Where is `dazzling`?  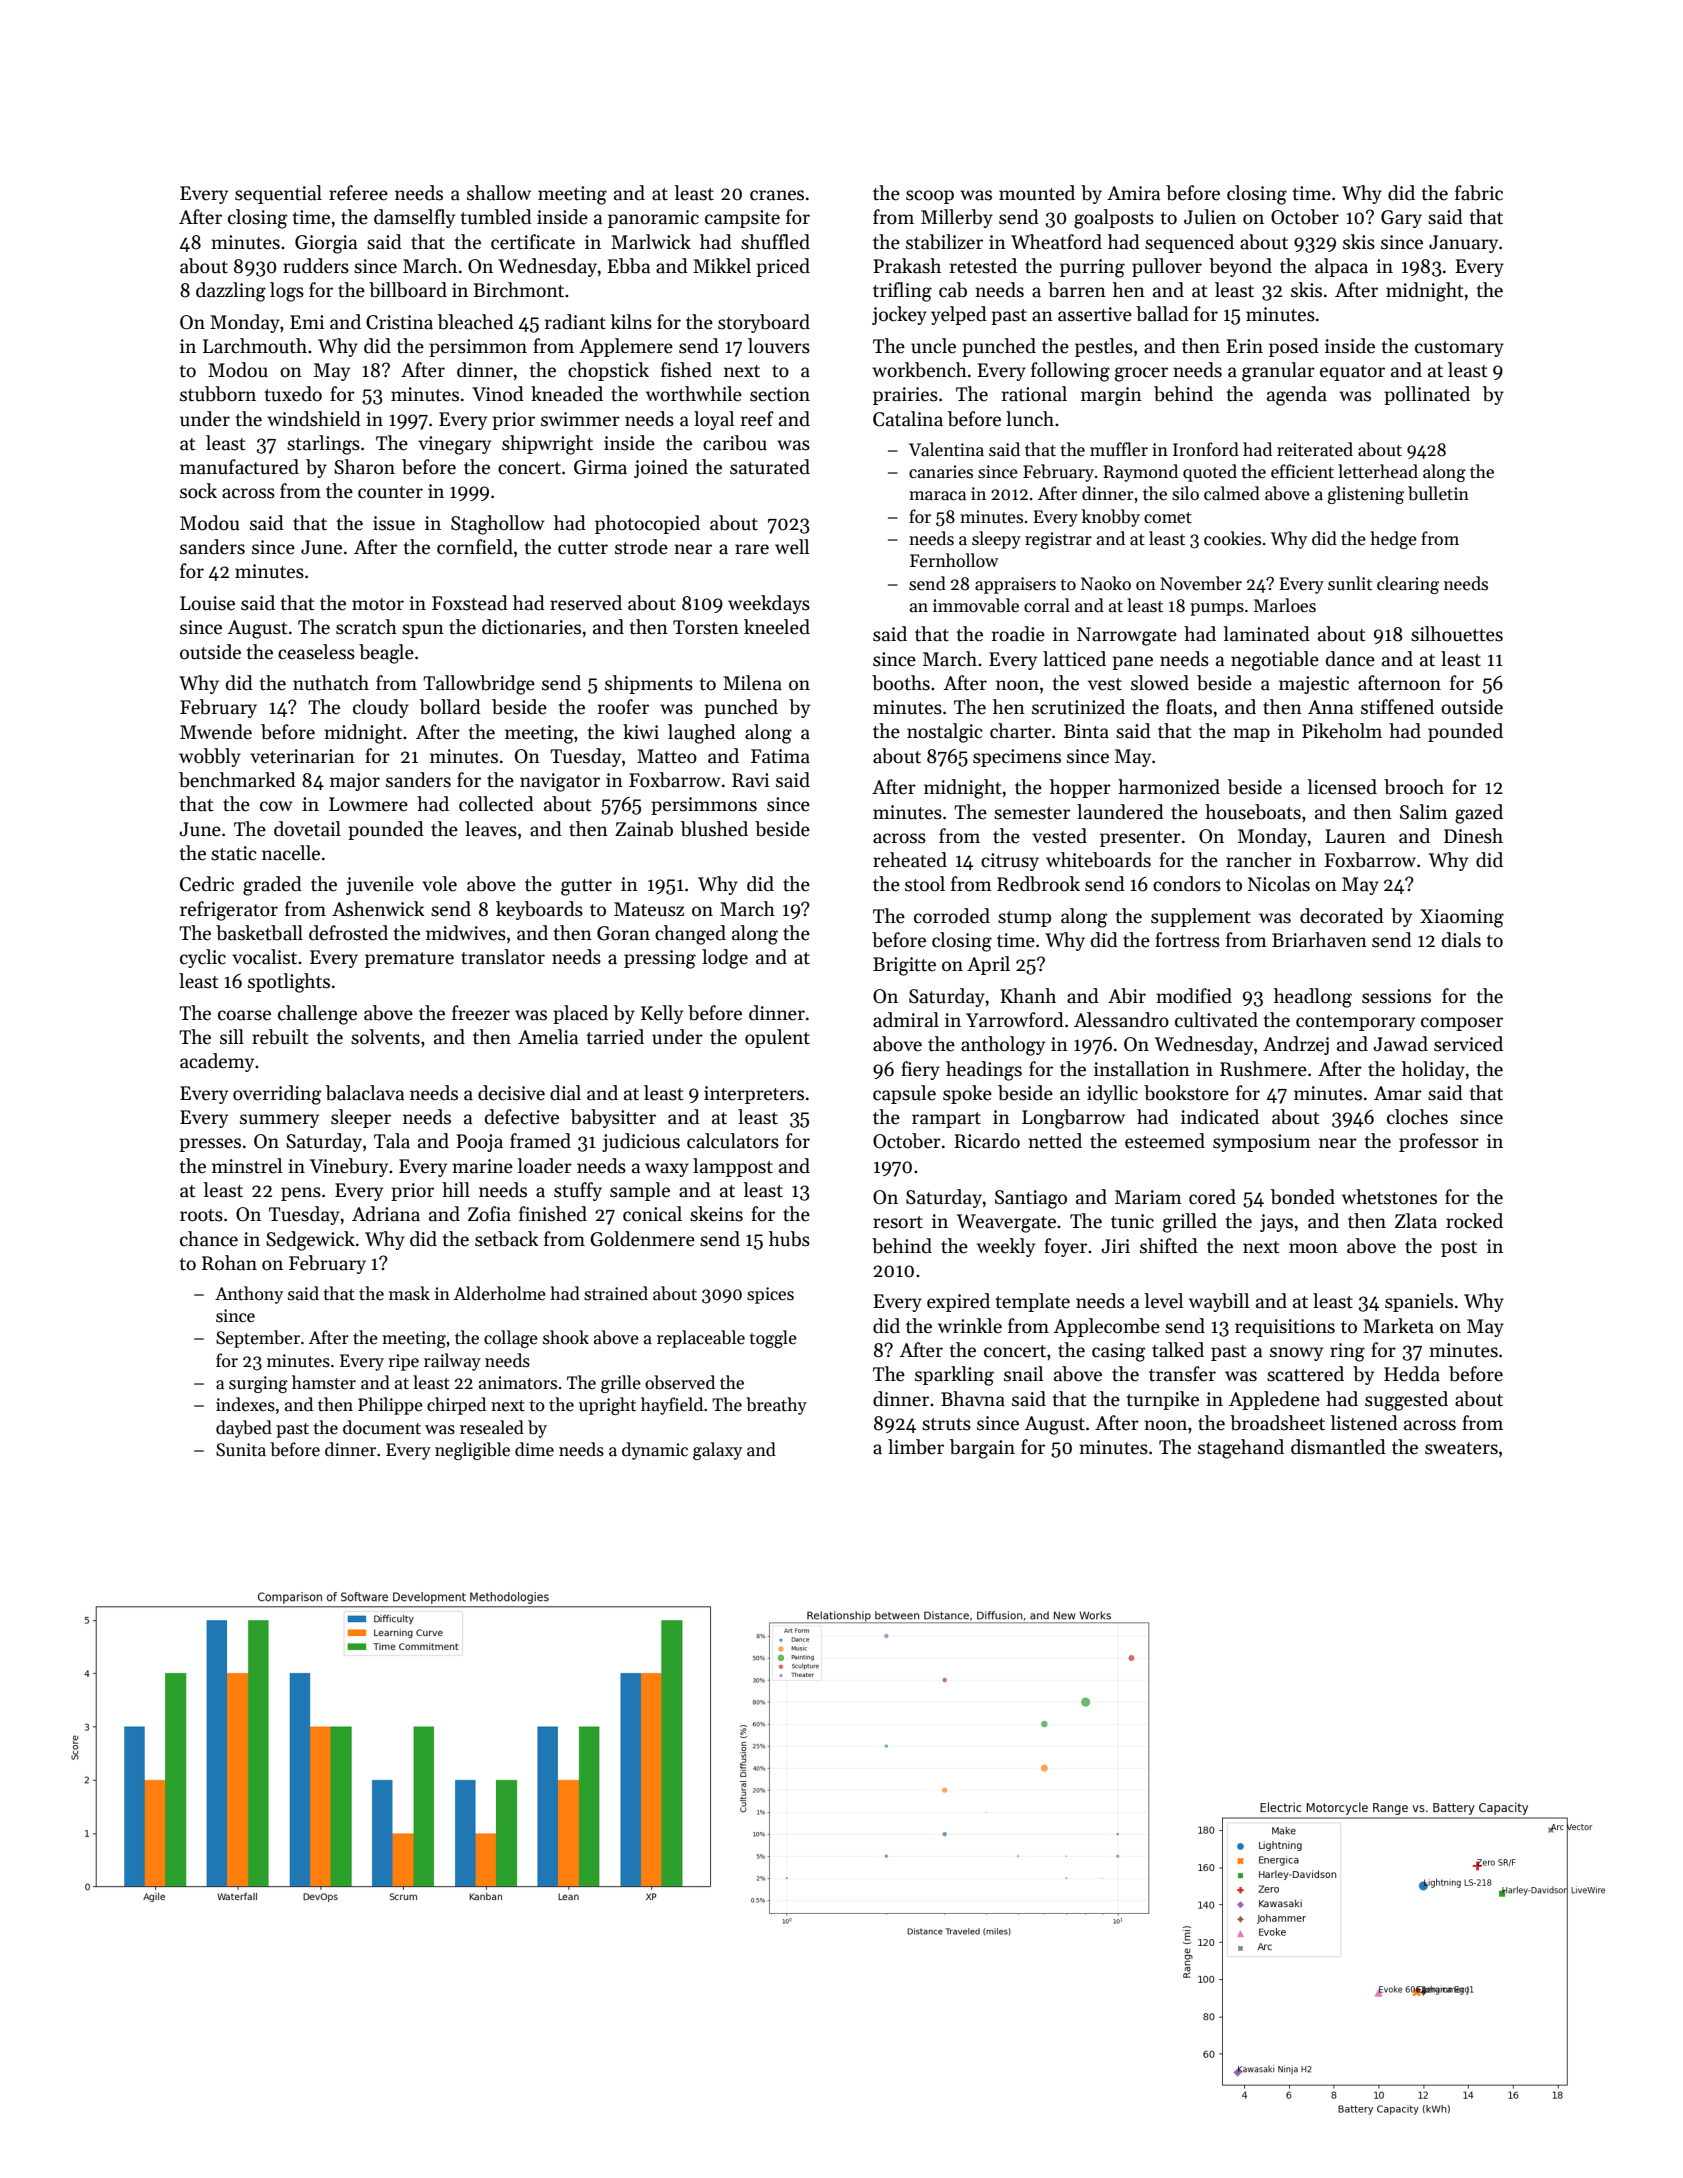 dazzling is located at coordinates (231, 292).
